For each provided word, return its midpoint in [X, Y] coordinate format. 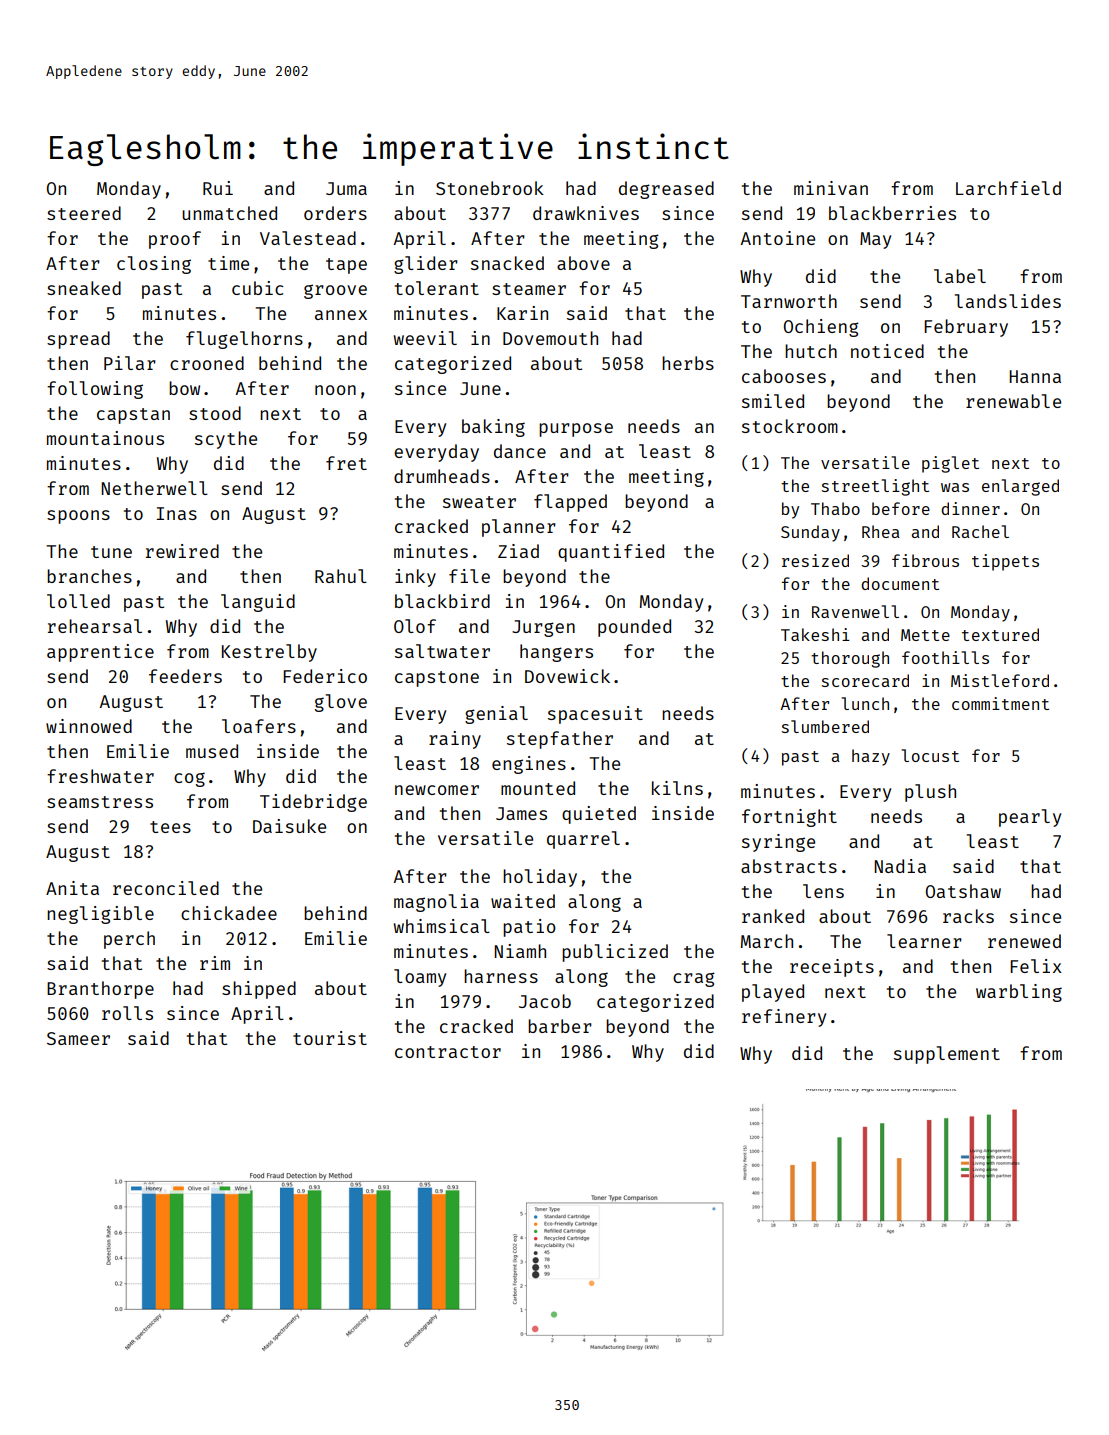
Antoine [778, 238]
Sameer [78, 1038]
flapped [570, 503]
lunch [865, 703]
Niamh [520, 951]
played [773, 993]
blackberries [892, 213]
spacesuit [595, 715]
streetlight [875, 487]
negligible [100, 915]
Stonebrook [490, 188]
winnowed [89, 726]
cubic [257, 288]
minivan [831, 188]
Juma [346, 188]
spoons [78, 517]
